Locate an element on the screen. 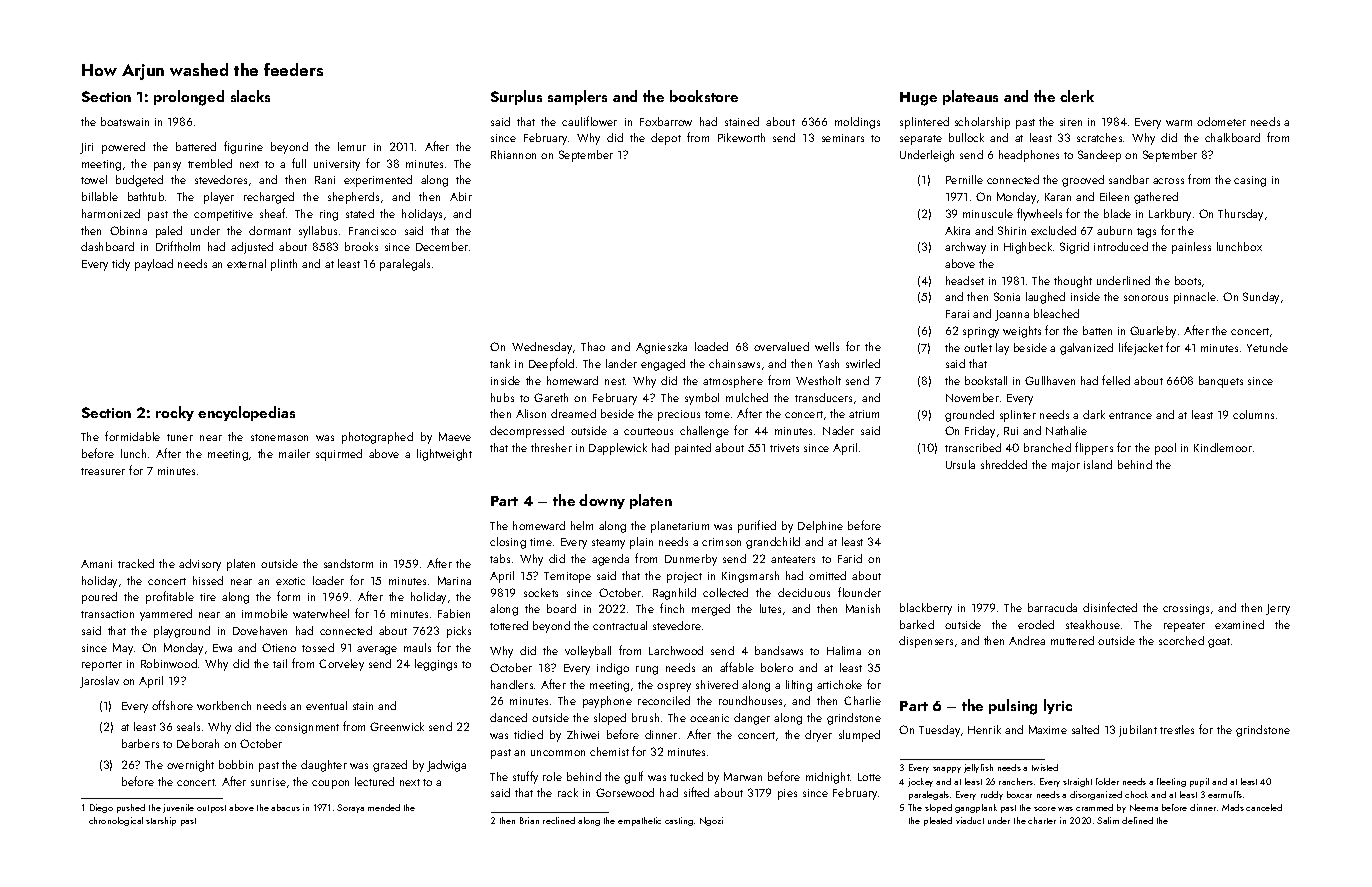  Gorsewood is located at coordinates (625, 792).
